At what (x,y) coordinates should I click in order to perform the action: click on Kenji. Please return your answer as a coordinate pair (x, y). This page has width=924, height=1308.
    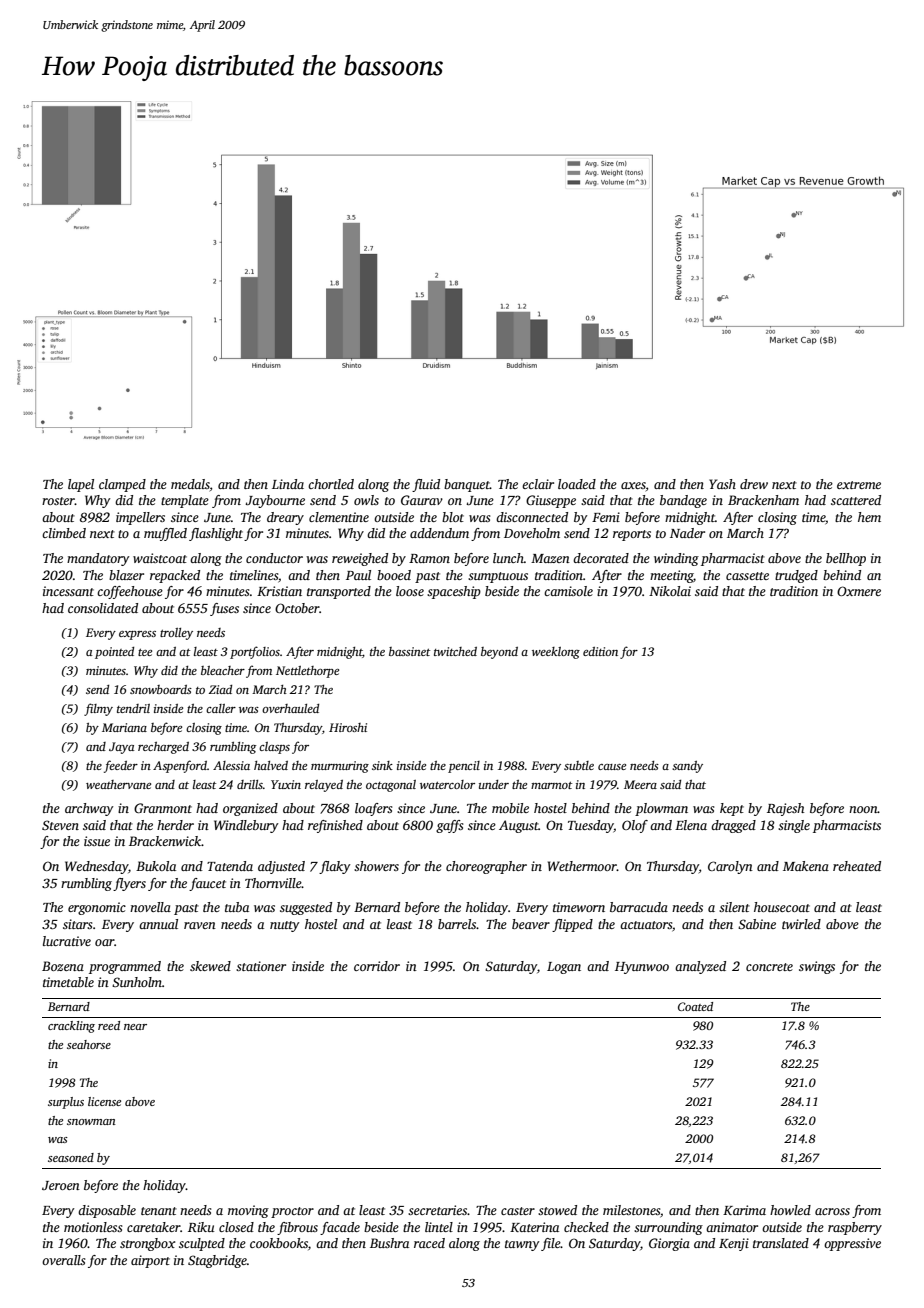
    Looking at the image, I should click on (734, 1244).
